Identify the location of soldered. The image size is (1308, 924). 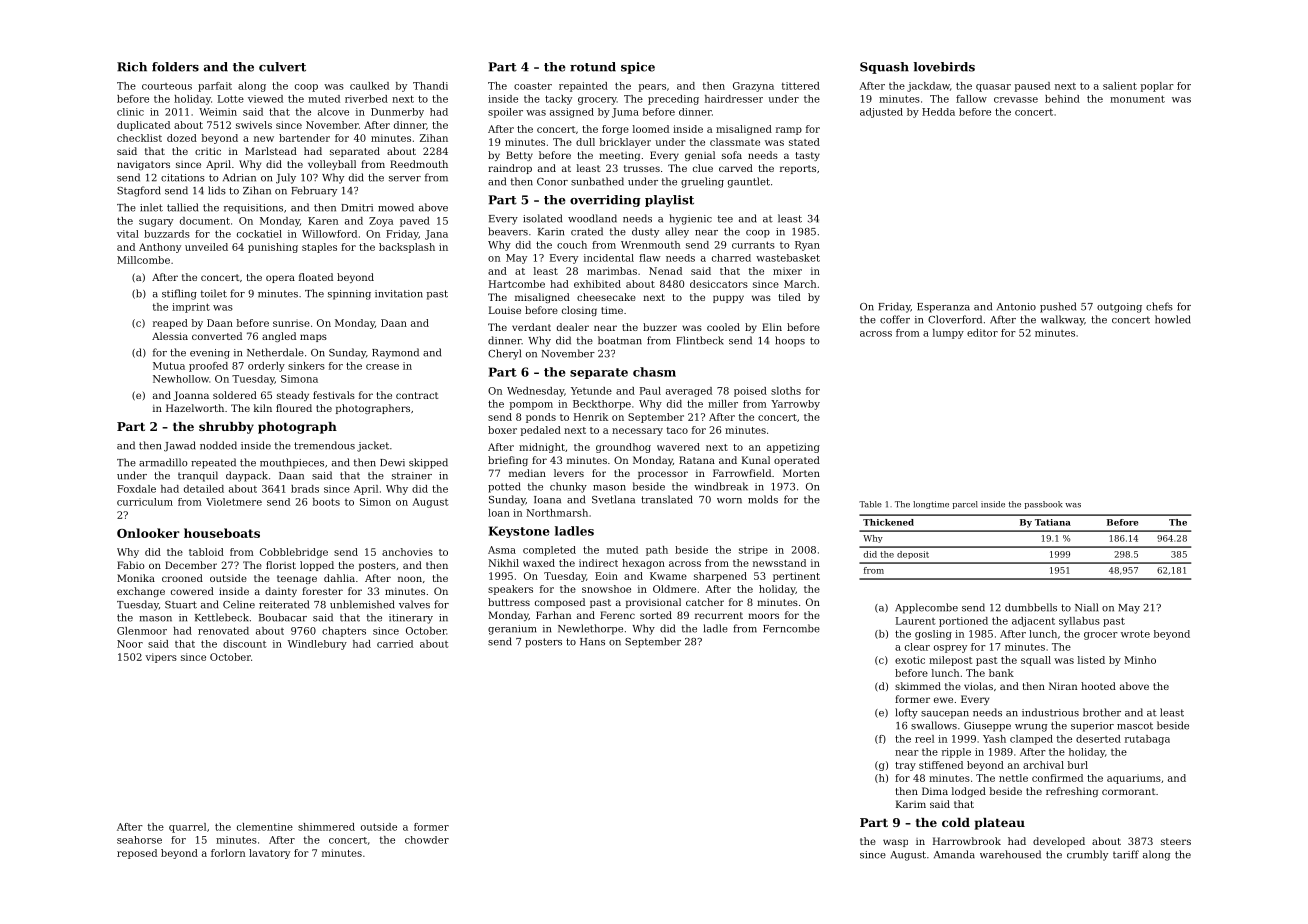
(235, 395).
